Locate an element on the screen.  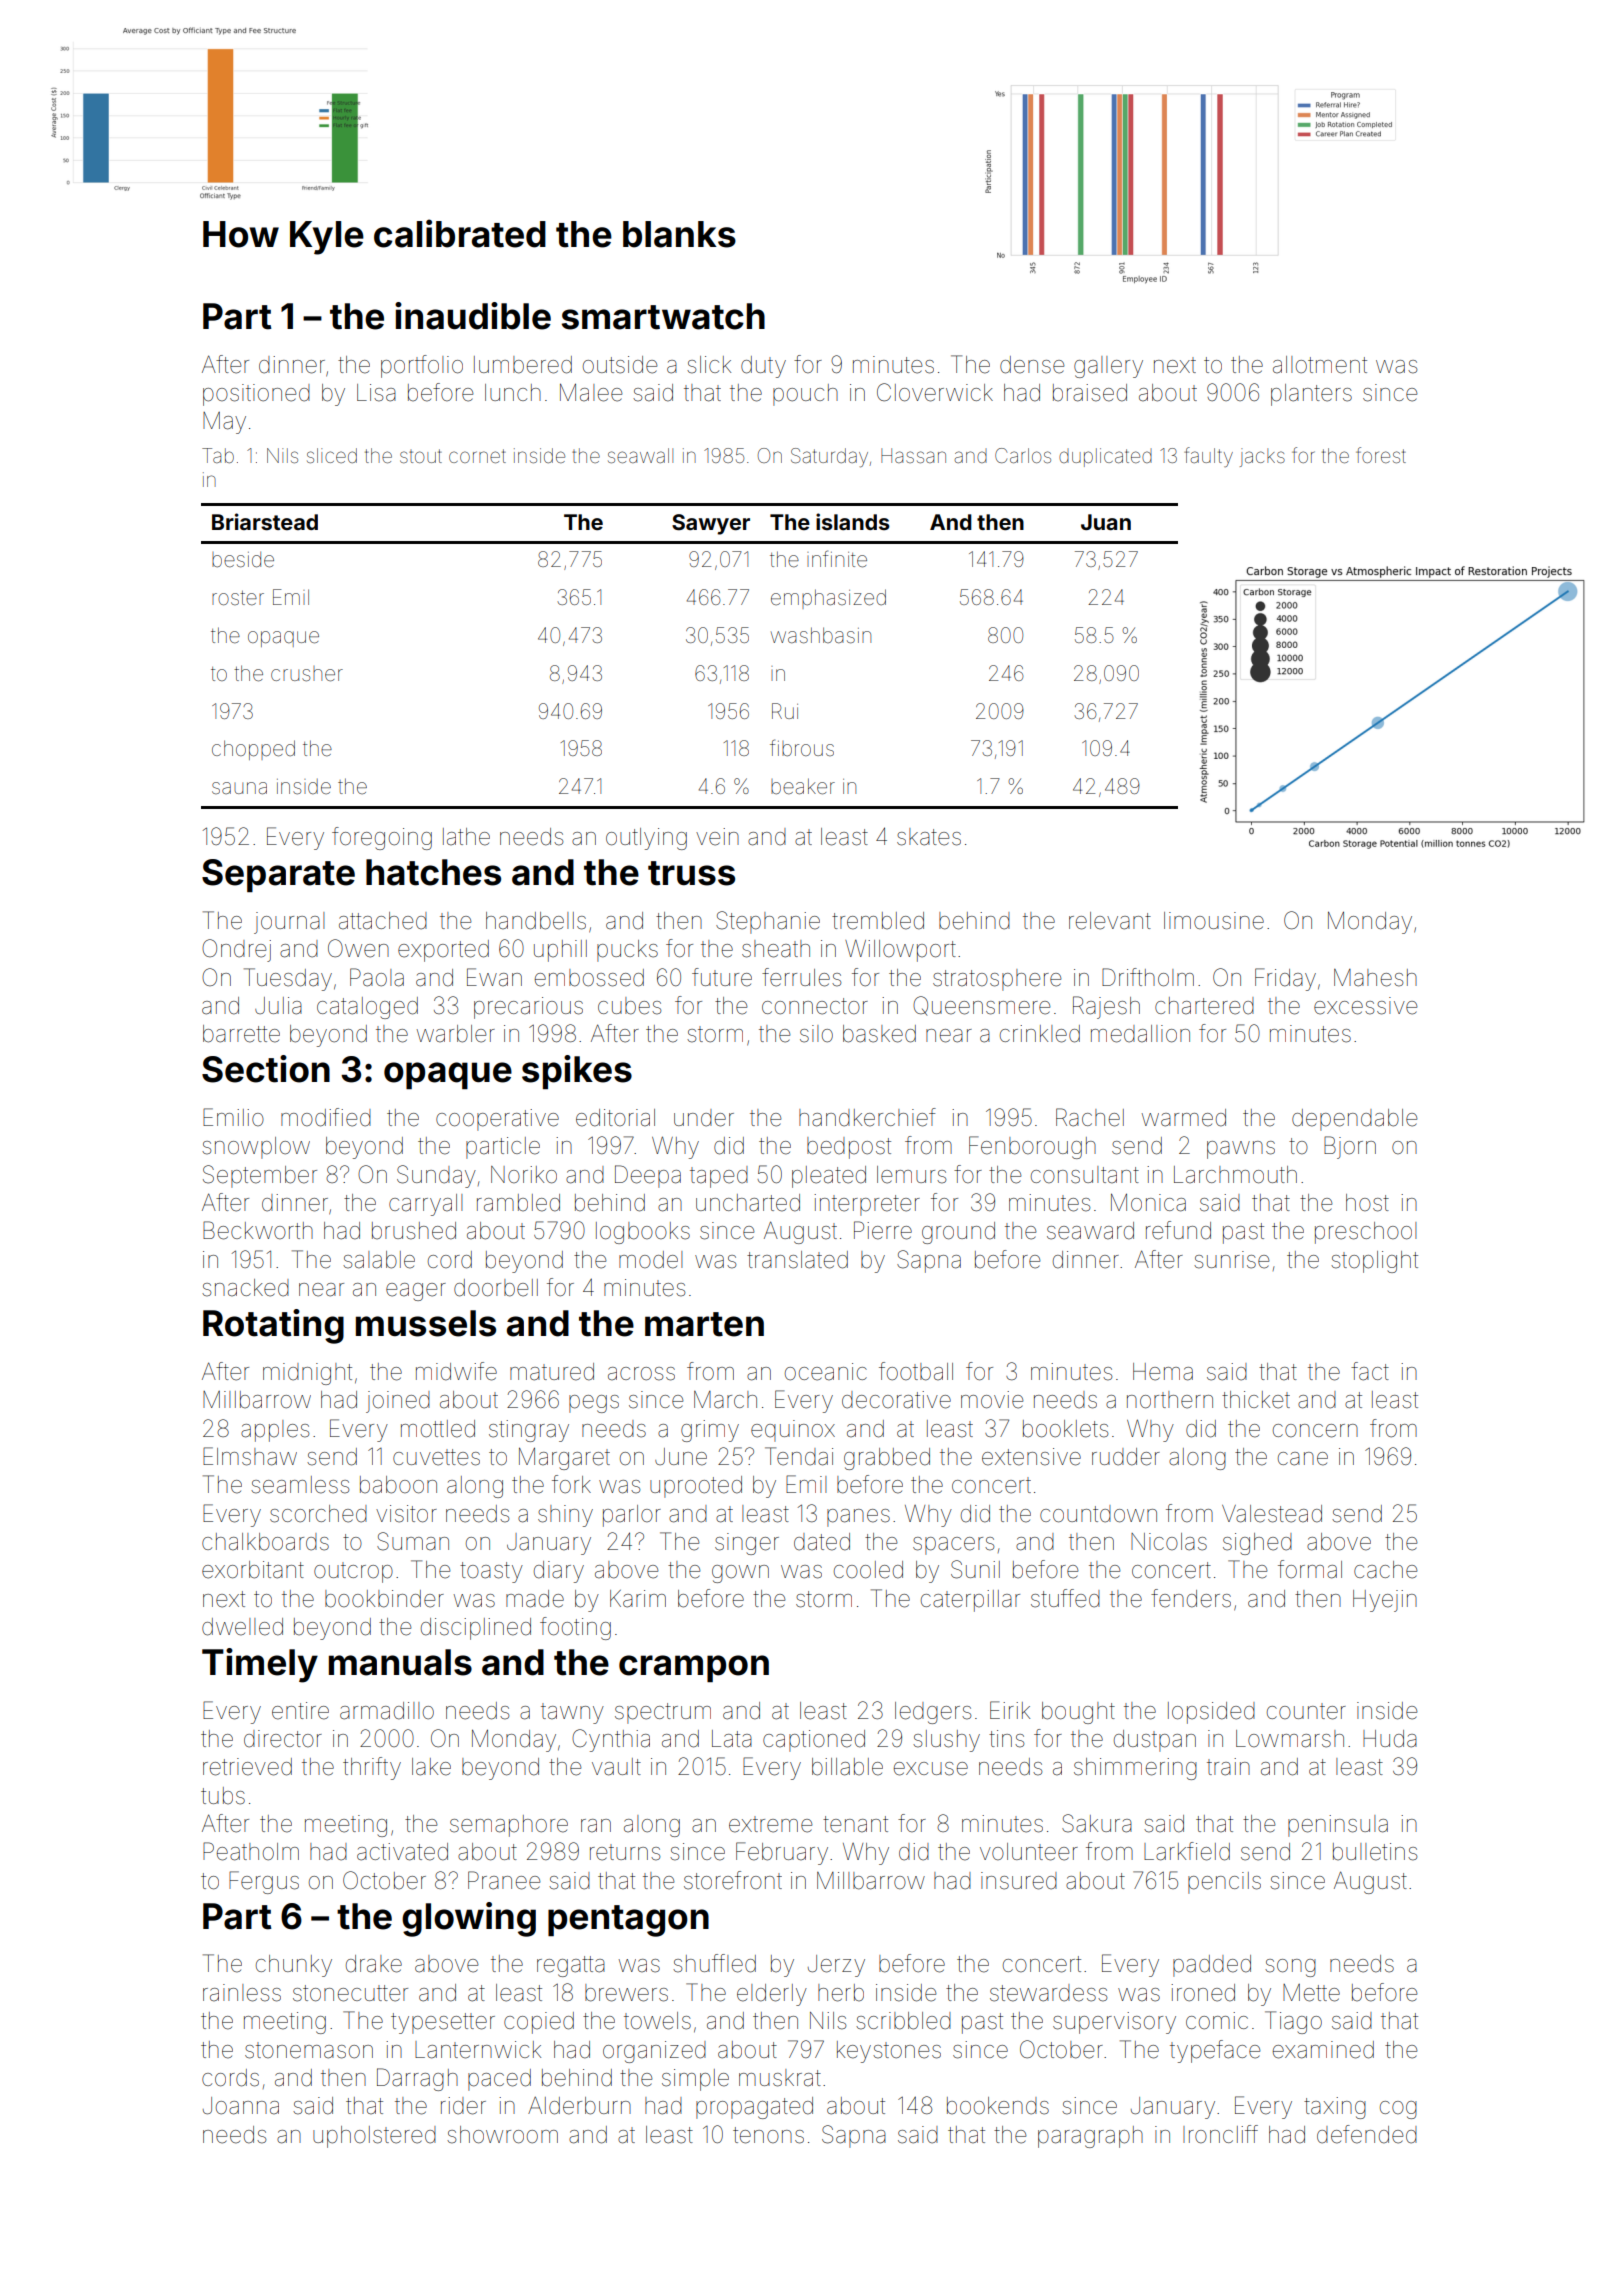
paragraph is located at coordinates (1090, 2137).
